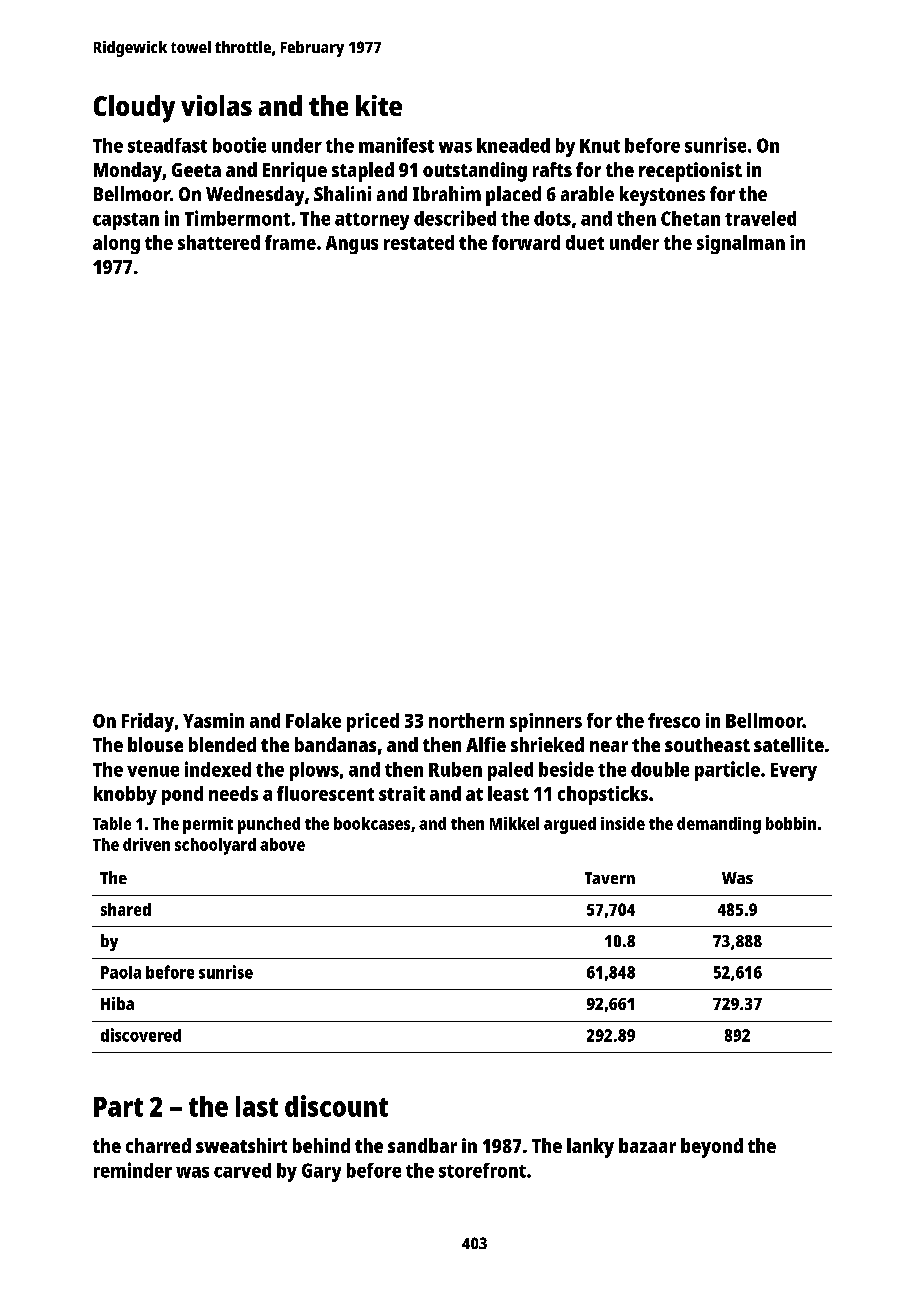  What do you see at coordinates (741, 244) in the image?
I see `signalman` at bounding box center [741, 244].
